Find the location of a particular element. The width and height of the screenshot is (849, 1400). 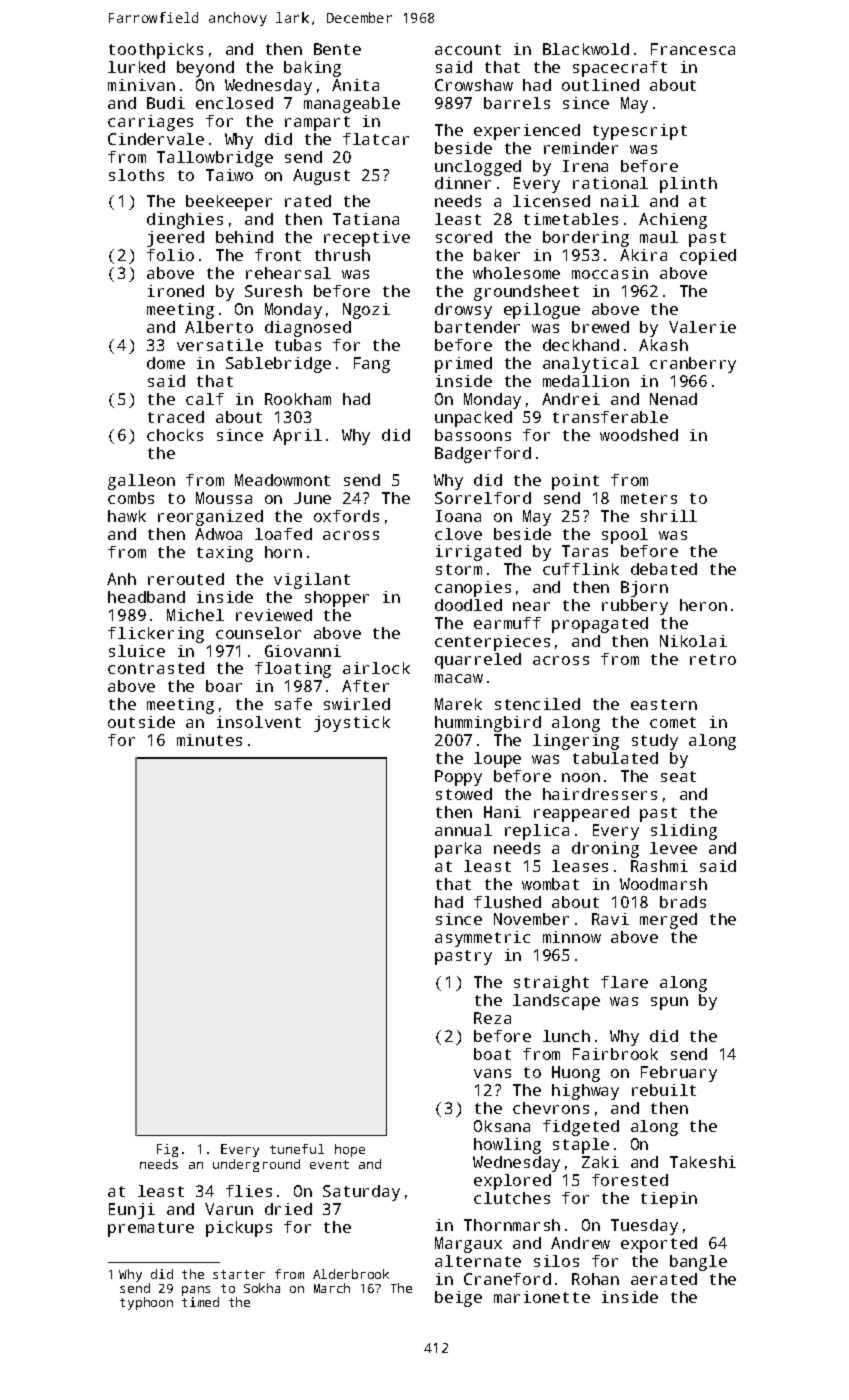

brewed is located at coordinates (600, 327).
